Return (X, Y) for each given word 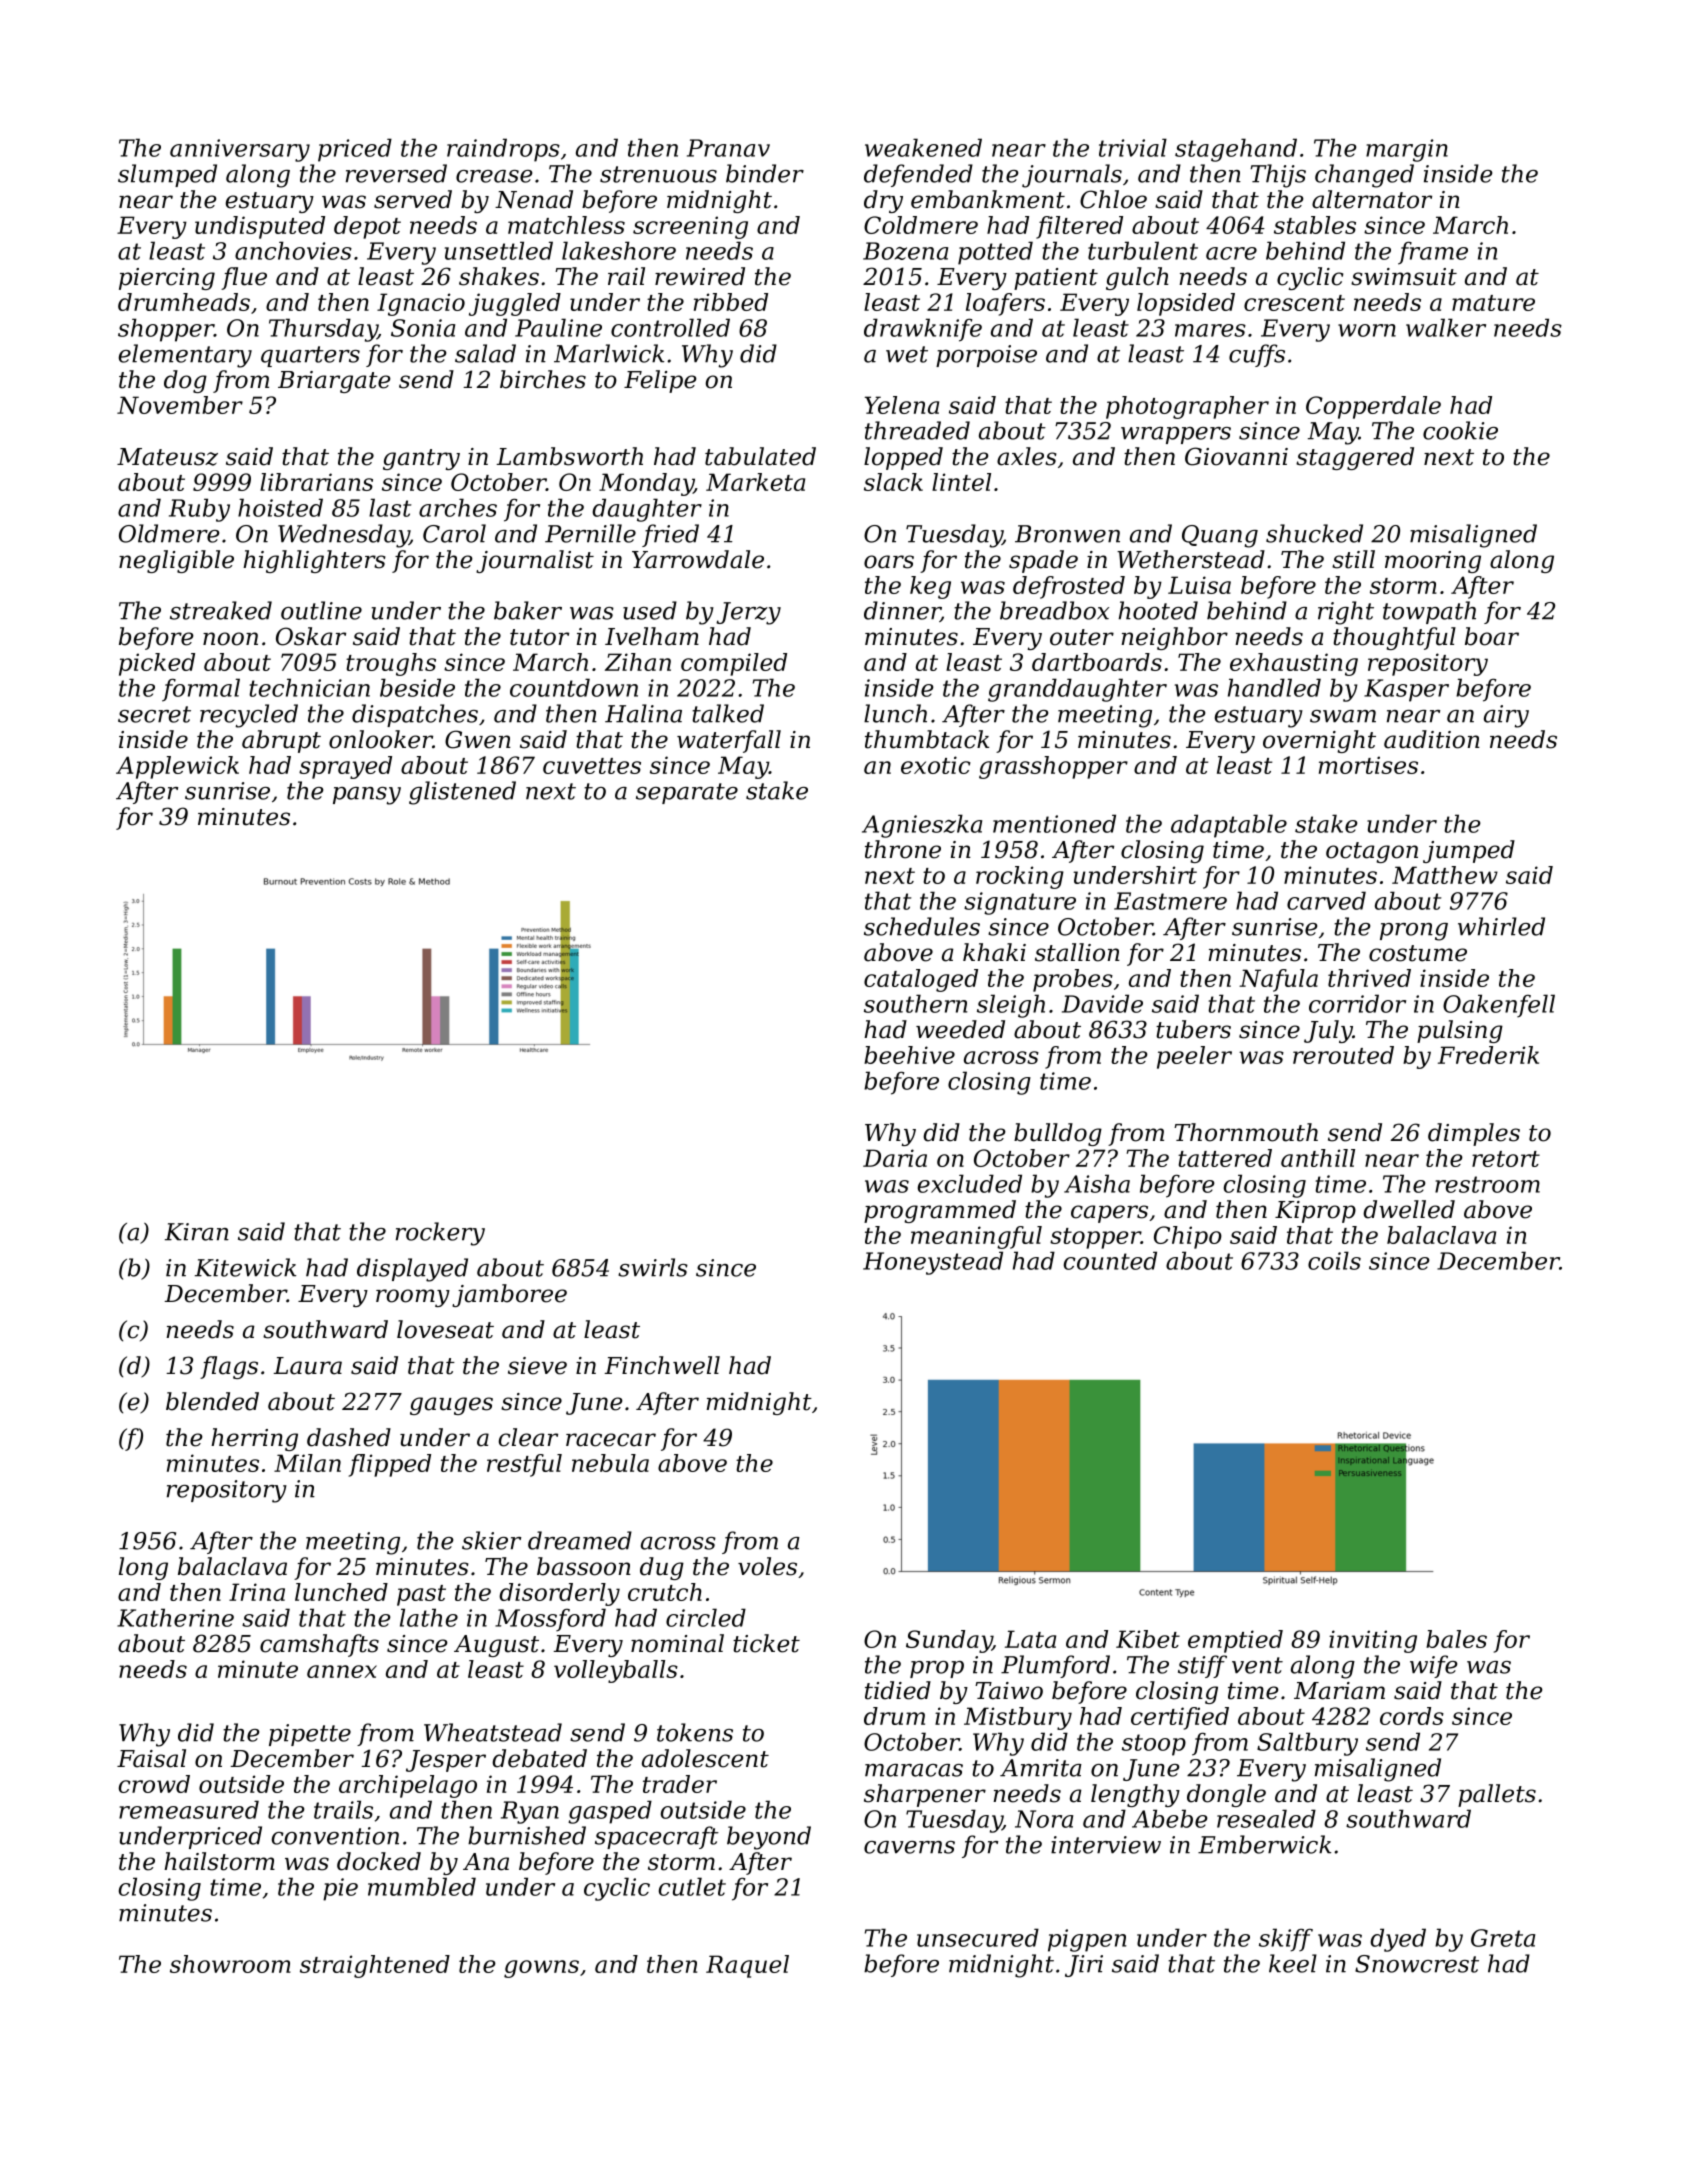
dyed (1398, 1940)
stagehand (1236, 150)
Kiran (197, 1232)
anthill (1318, 1158)
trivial (1133, 147)
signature (1020, 903)
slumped (167, 175)
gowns (541, 1969)
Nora (1044, 1819)
